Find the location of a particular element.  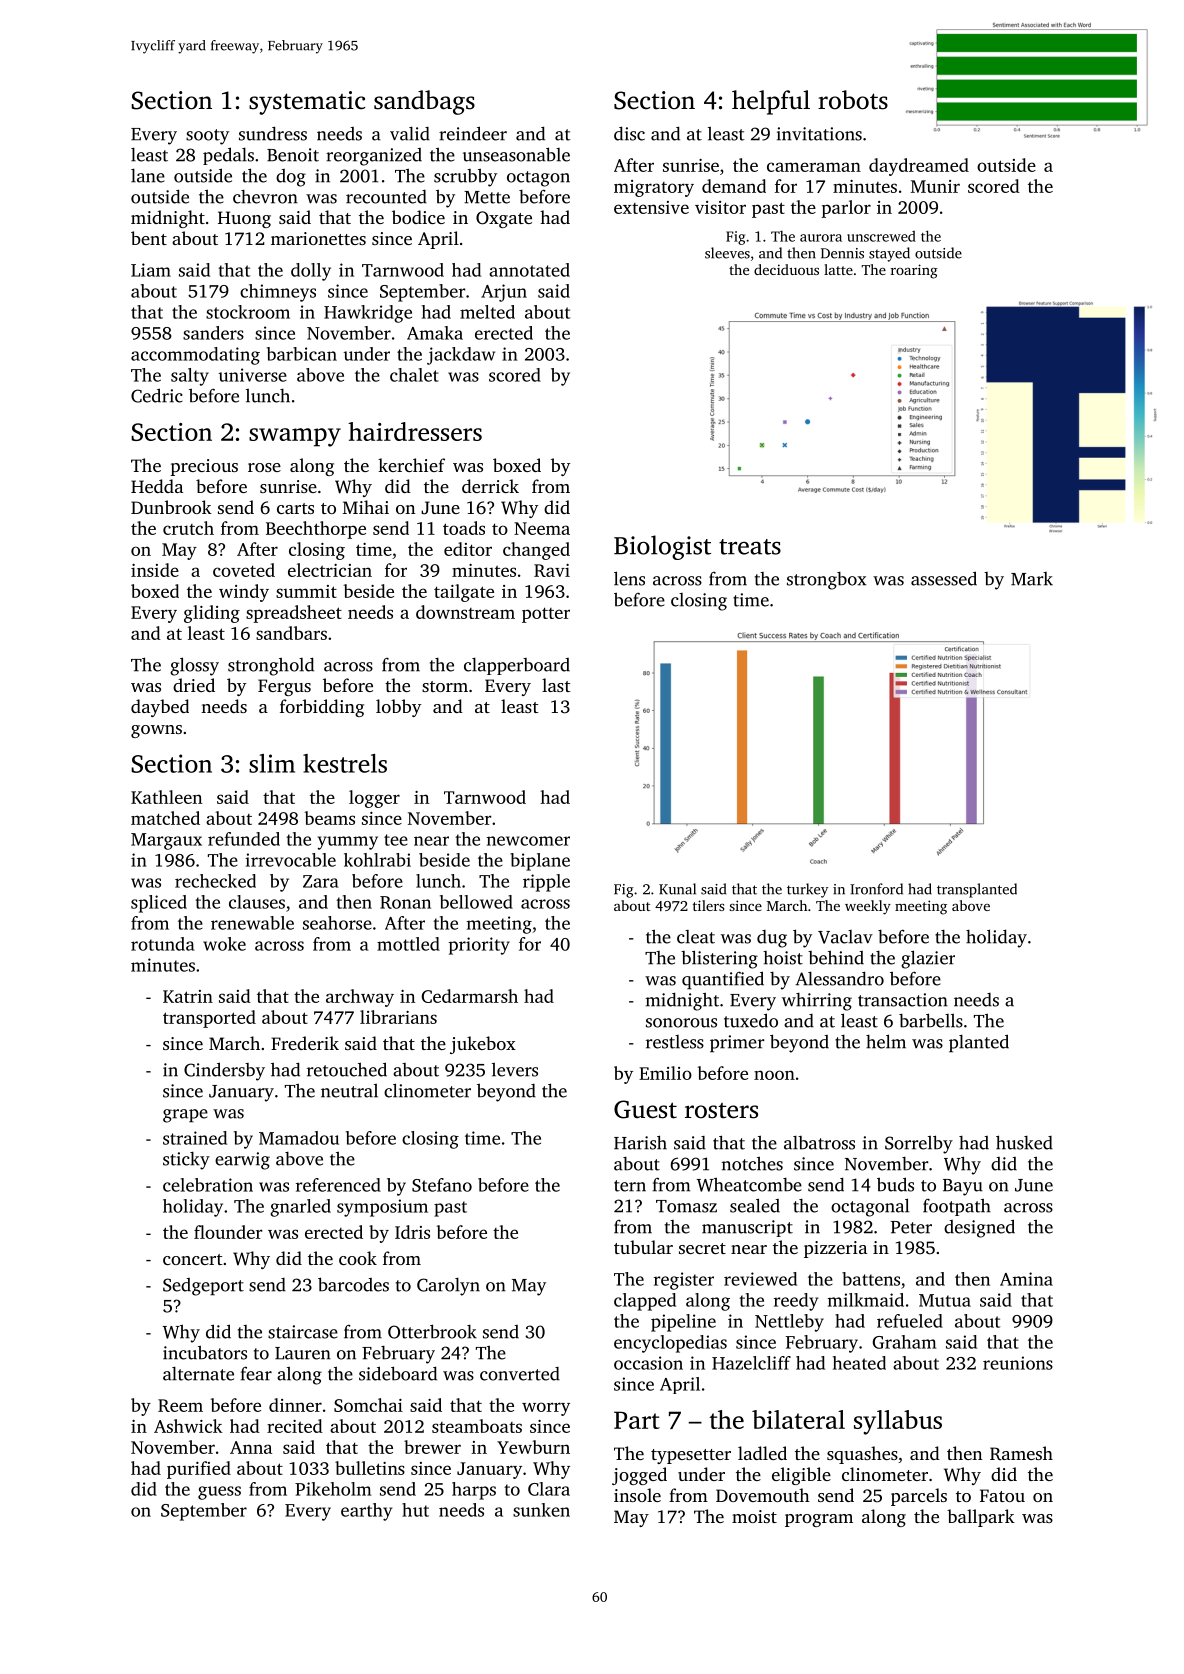

Tomasz is located at coordinates (686, 1206).
